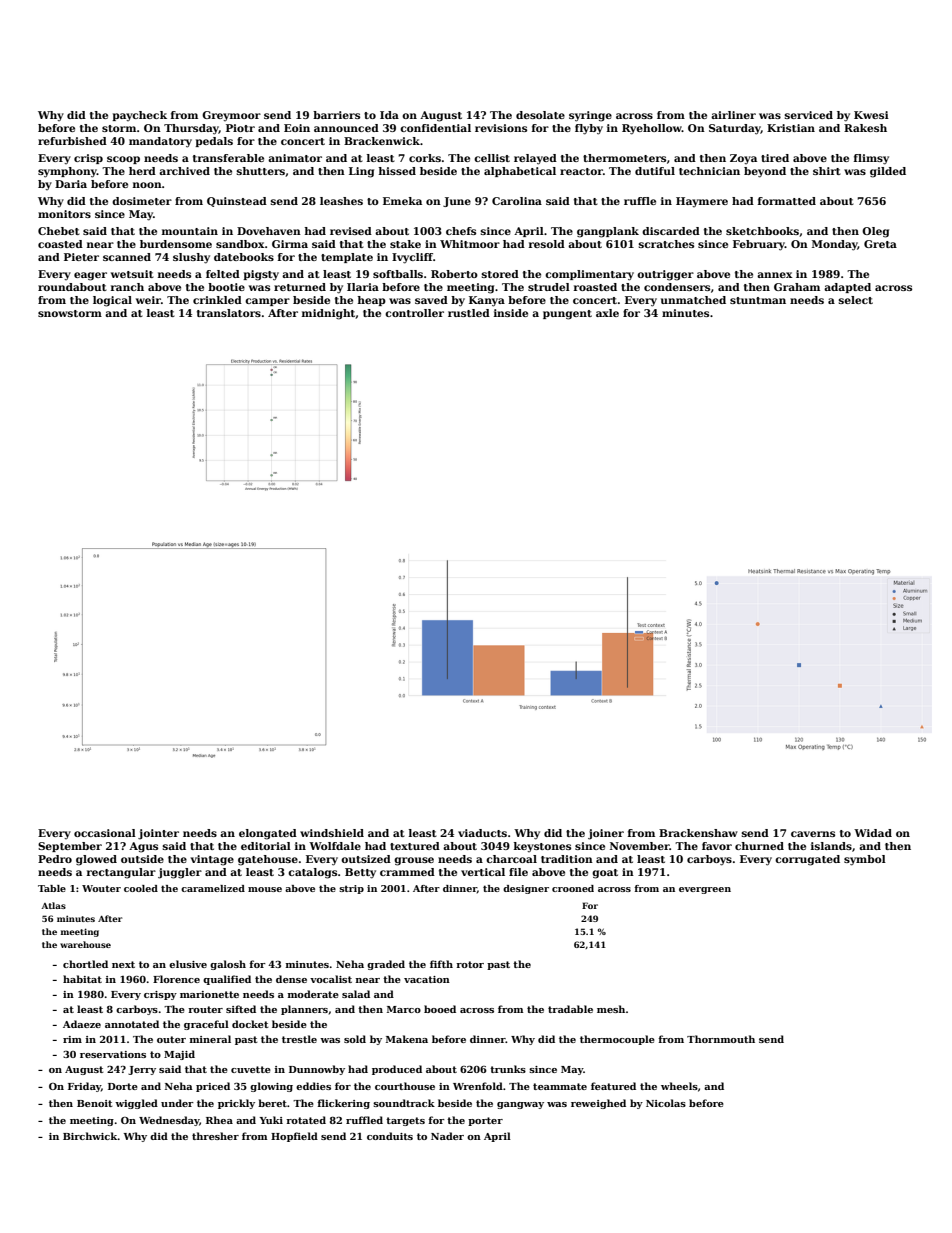 Image resolution: width=952 pixels, height=1233 pixels. Describe the element at coordinates (447, 1136) in the screenshot. I see `Nader` at that location.
